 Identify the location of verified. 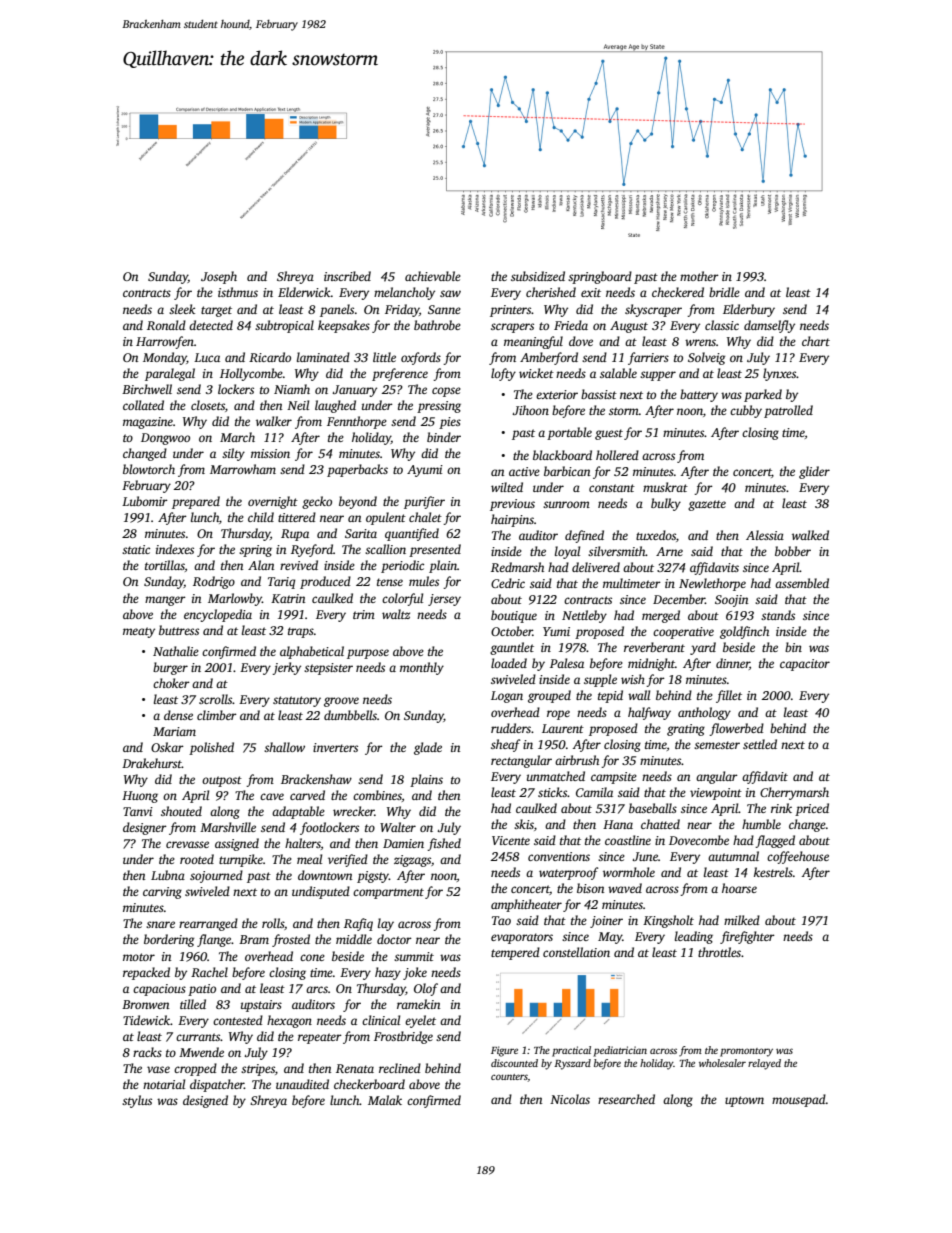
(348, 860).
